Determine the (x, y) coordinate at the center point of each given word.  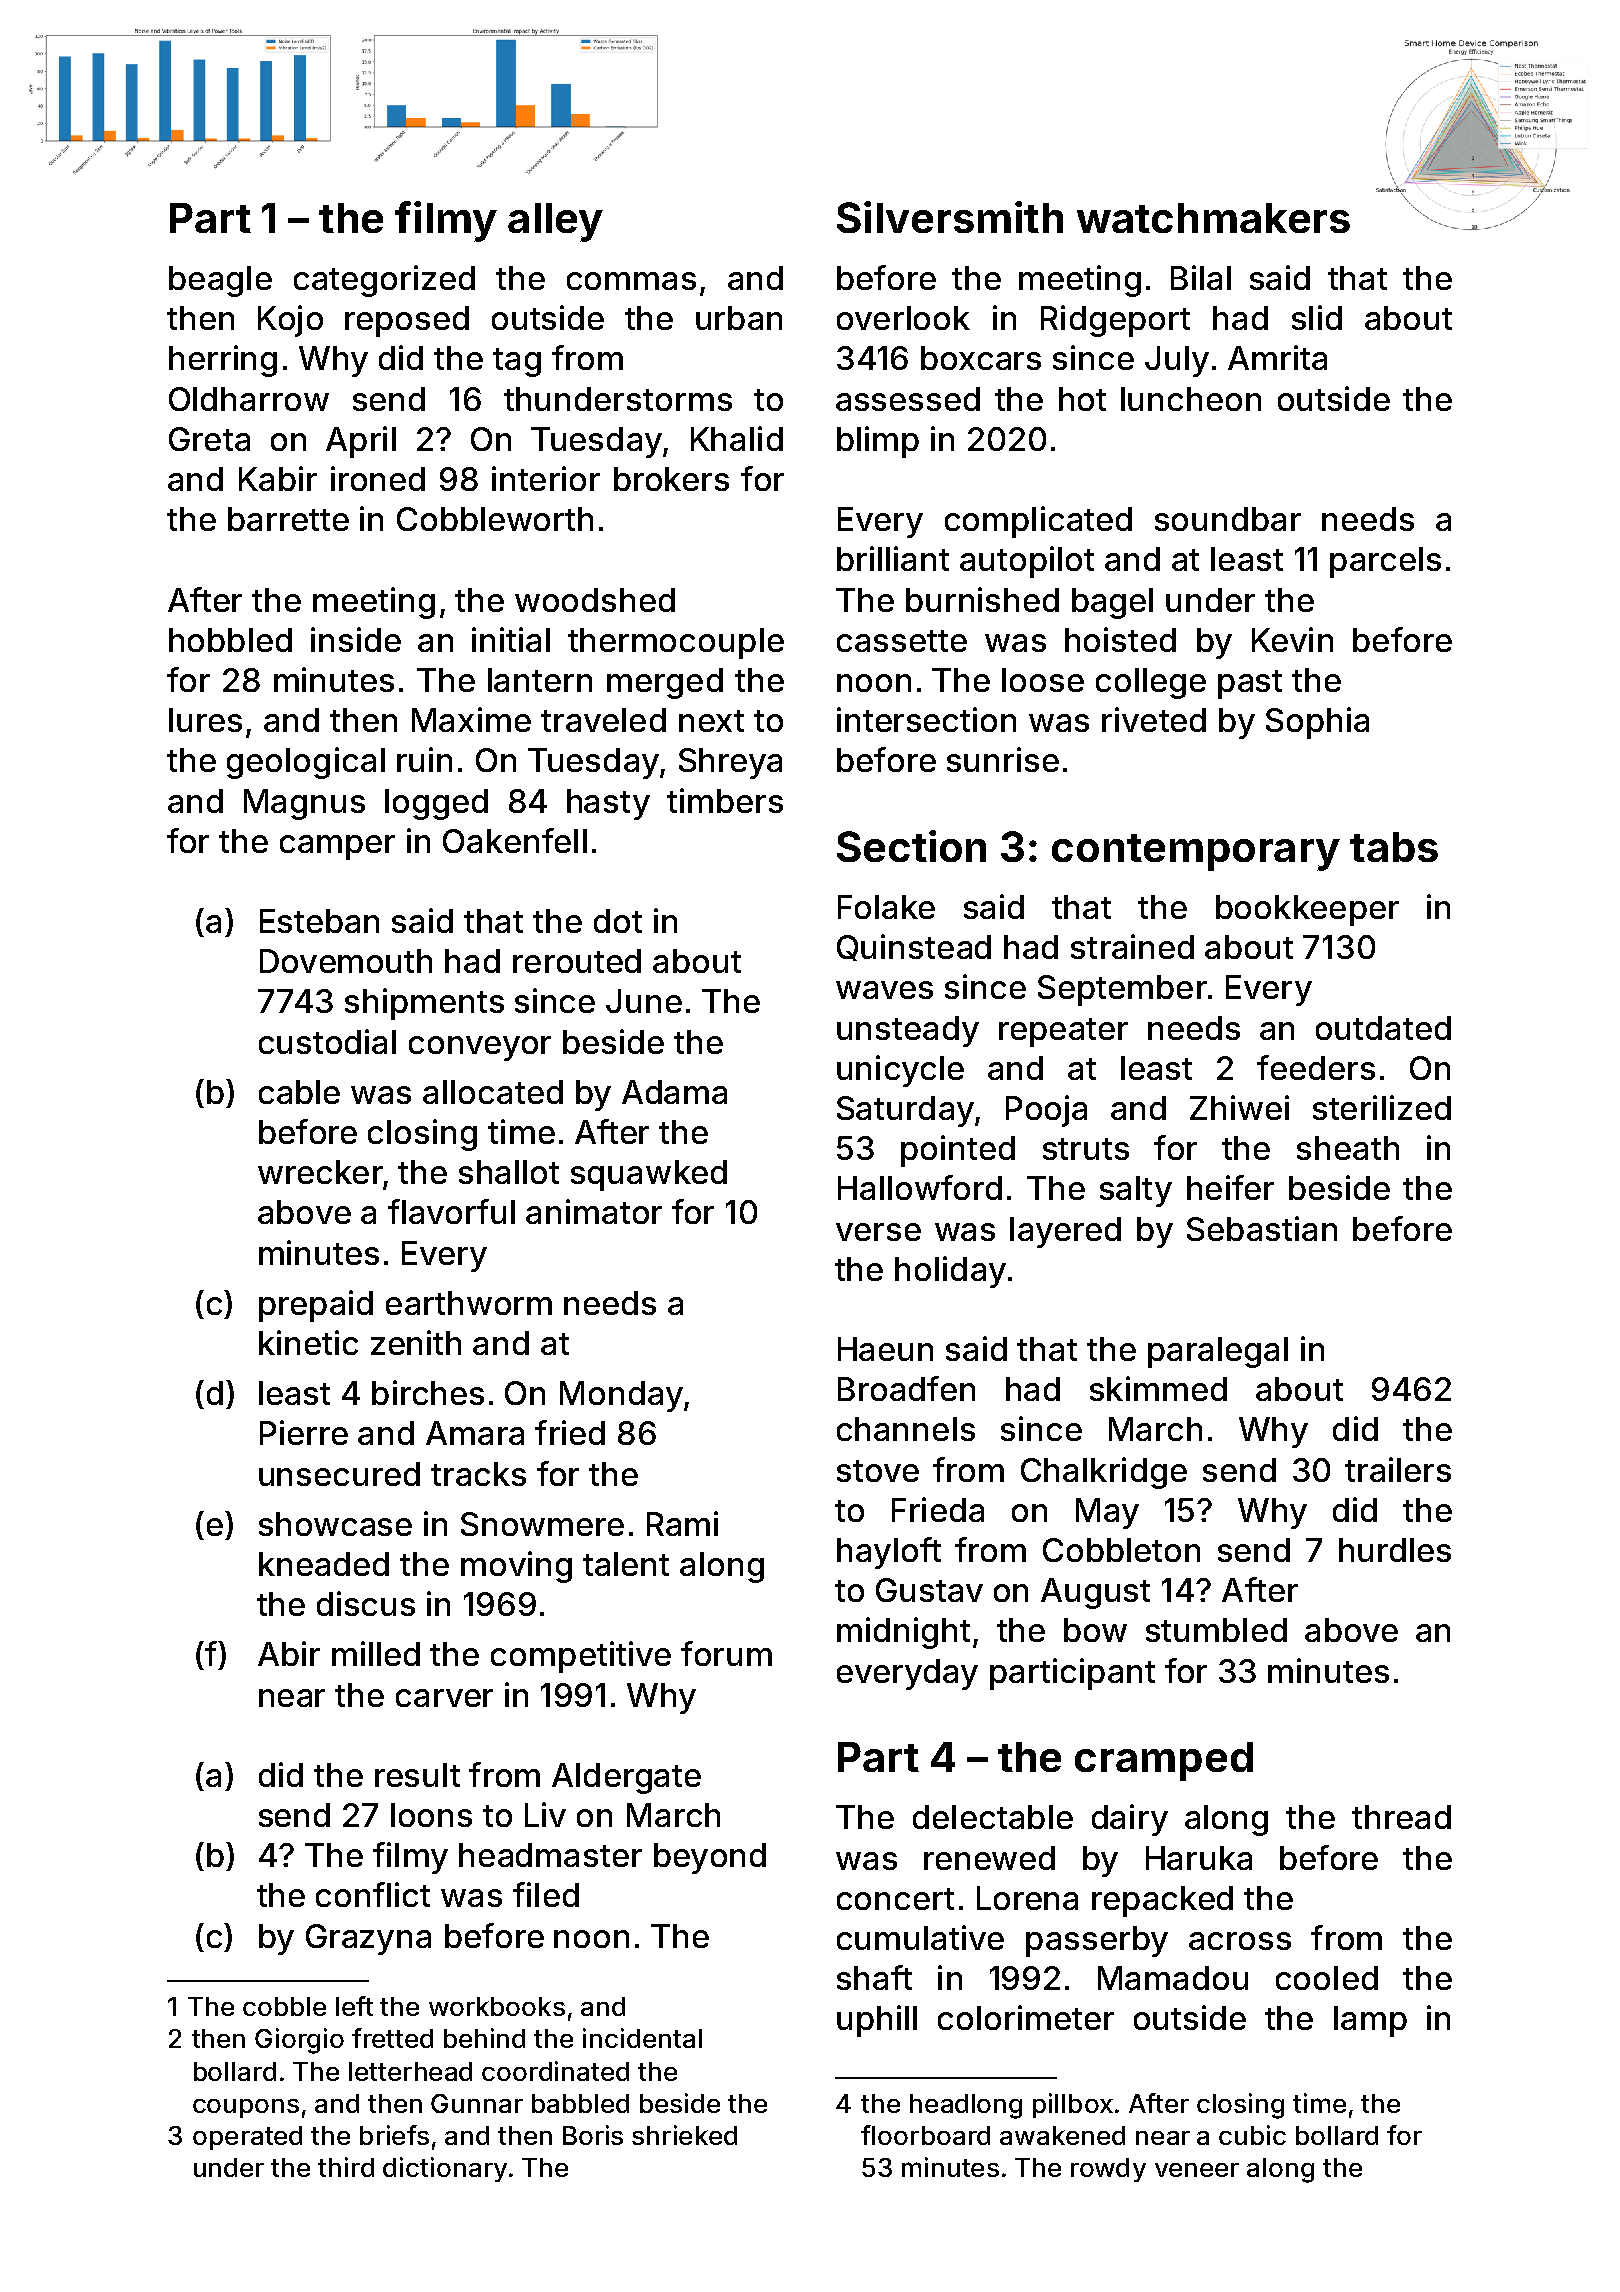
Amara (475, 1433)
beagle (220, 281)
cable (299, 1092)
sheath (1348, 1148)
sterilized (1382, 1107)
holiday (950, 1272)
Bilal (1201, 277)
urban (739, 318)
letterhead (410, 2071)
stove (878, 1471)
